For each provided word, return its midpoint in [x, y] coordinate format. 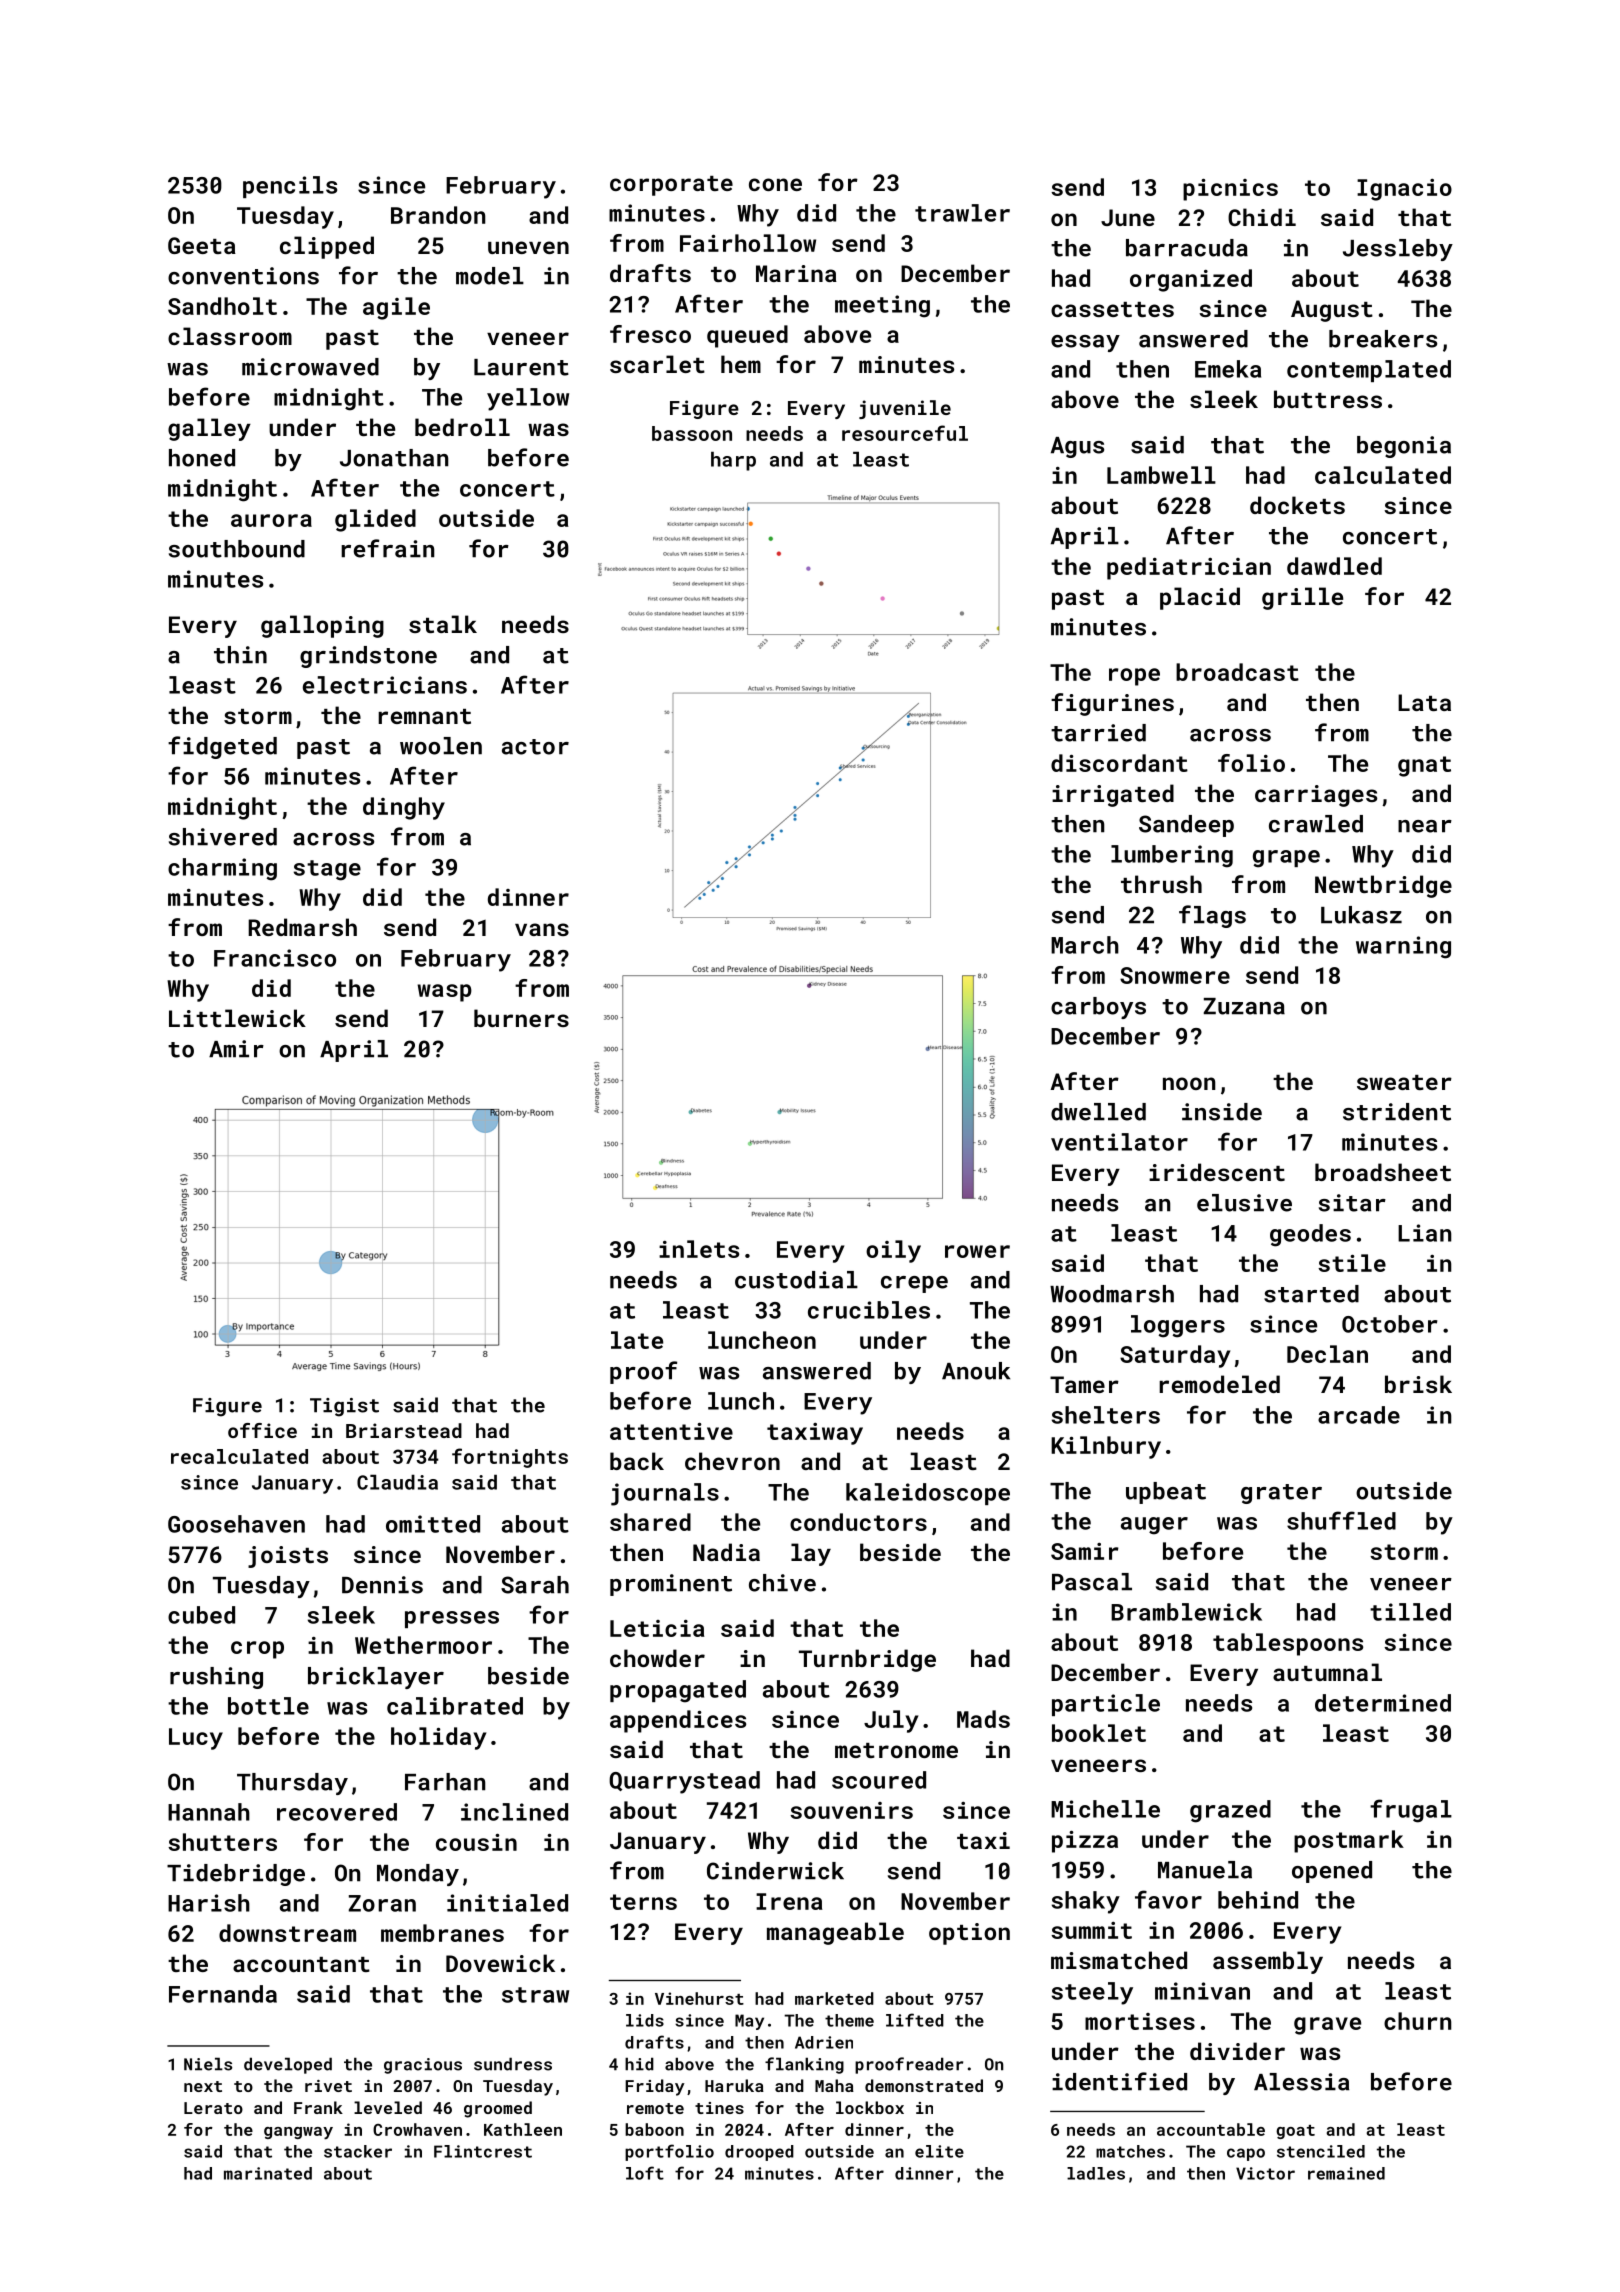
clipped [327, 247]
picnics [1230, 190]
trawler [962, 213]
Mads [983, 1719]
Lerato [213, 2108]
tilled [1410, 1612]
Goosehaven [236, 1524]
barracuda [1187, 248]
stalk [443, 624]
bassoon [692, 433]
